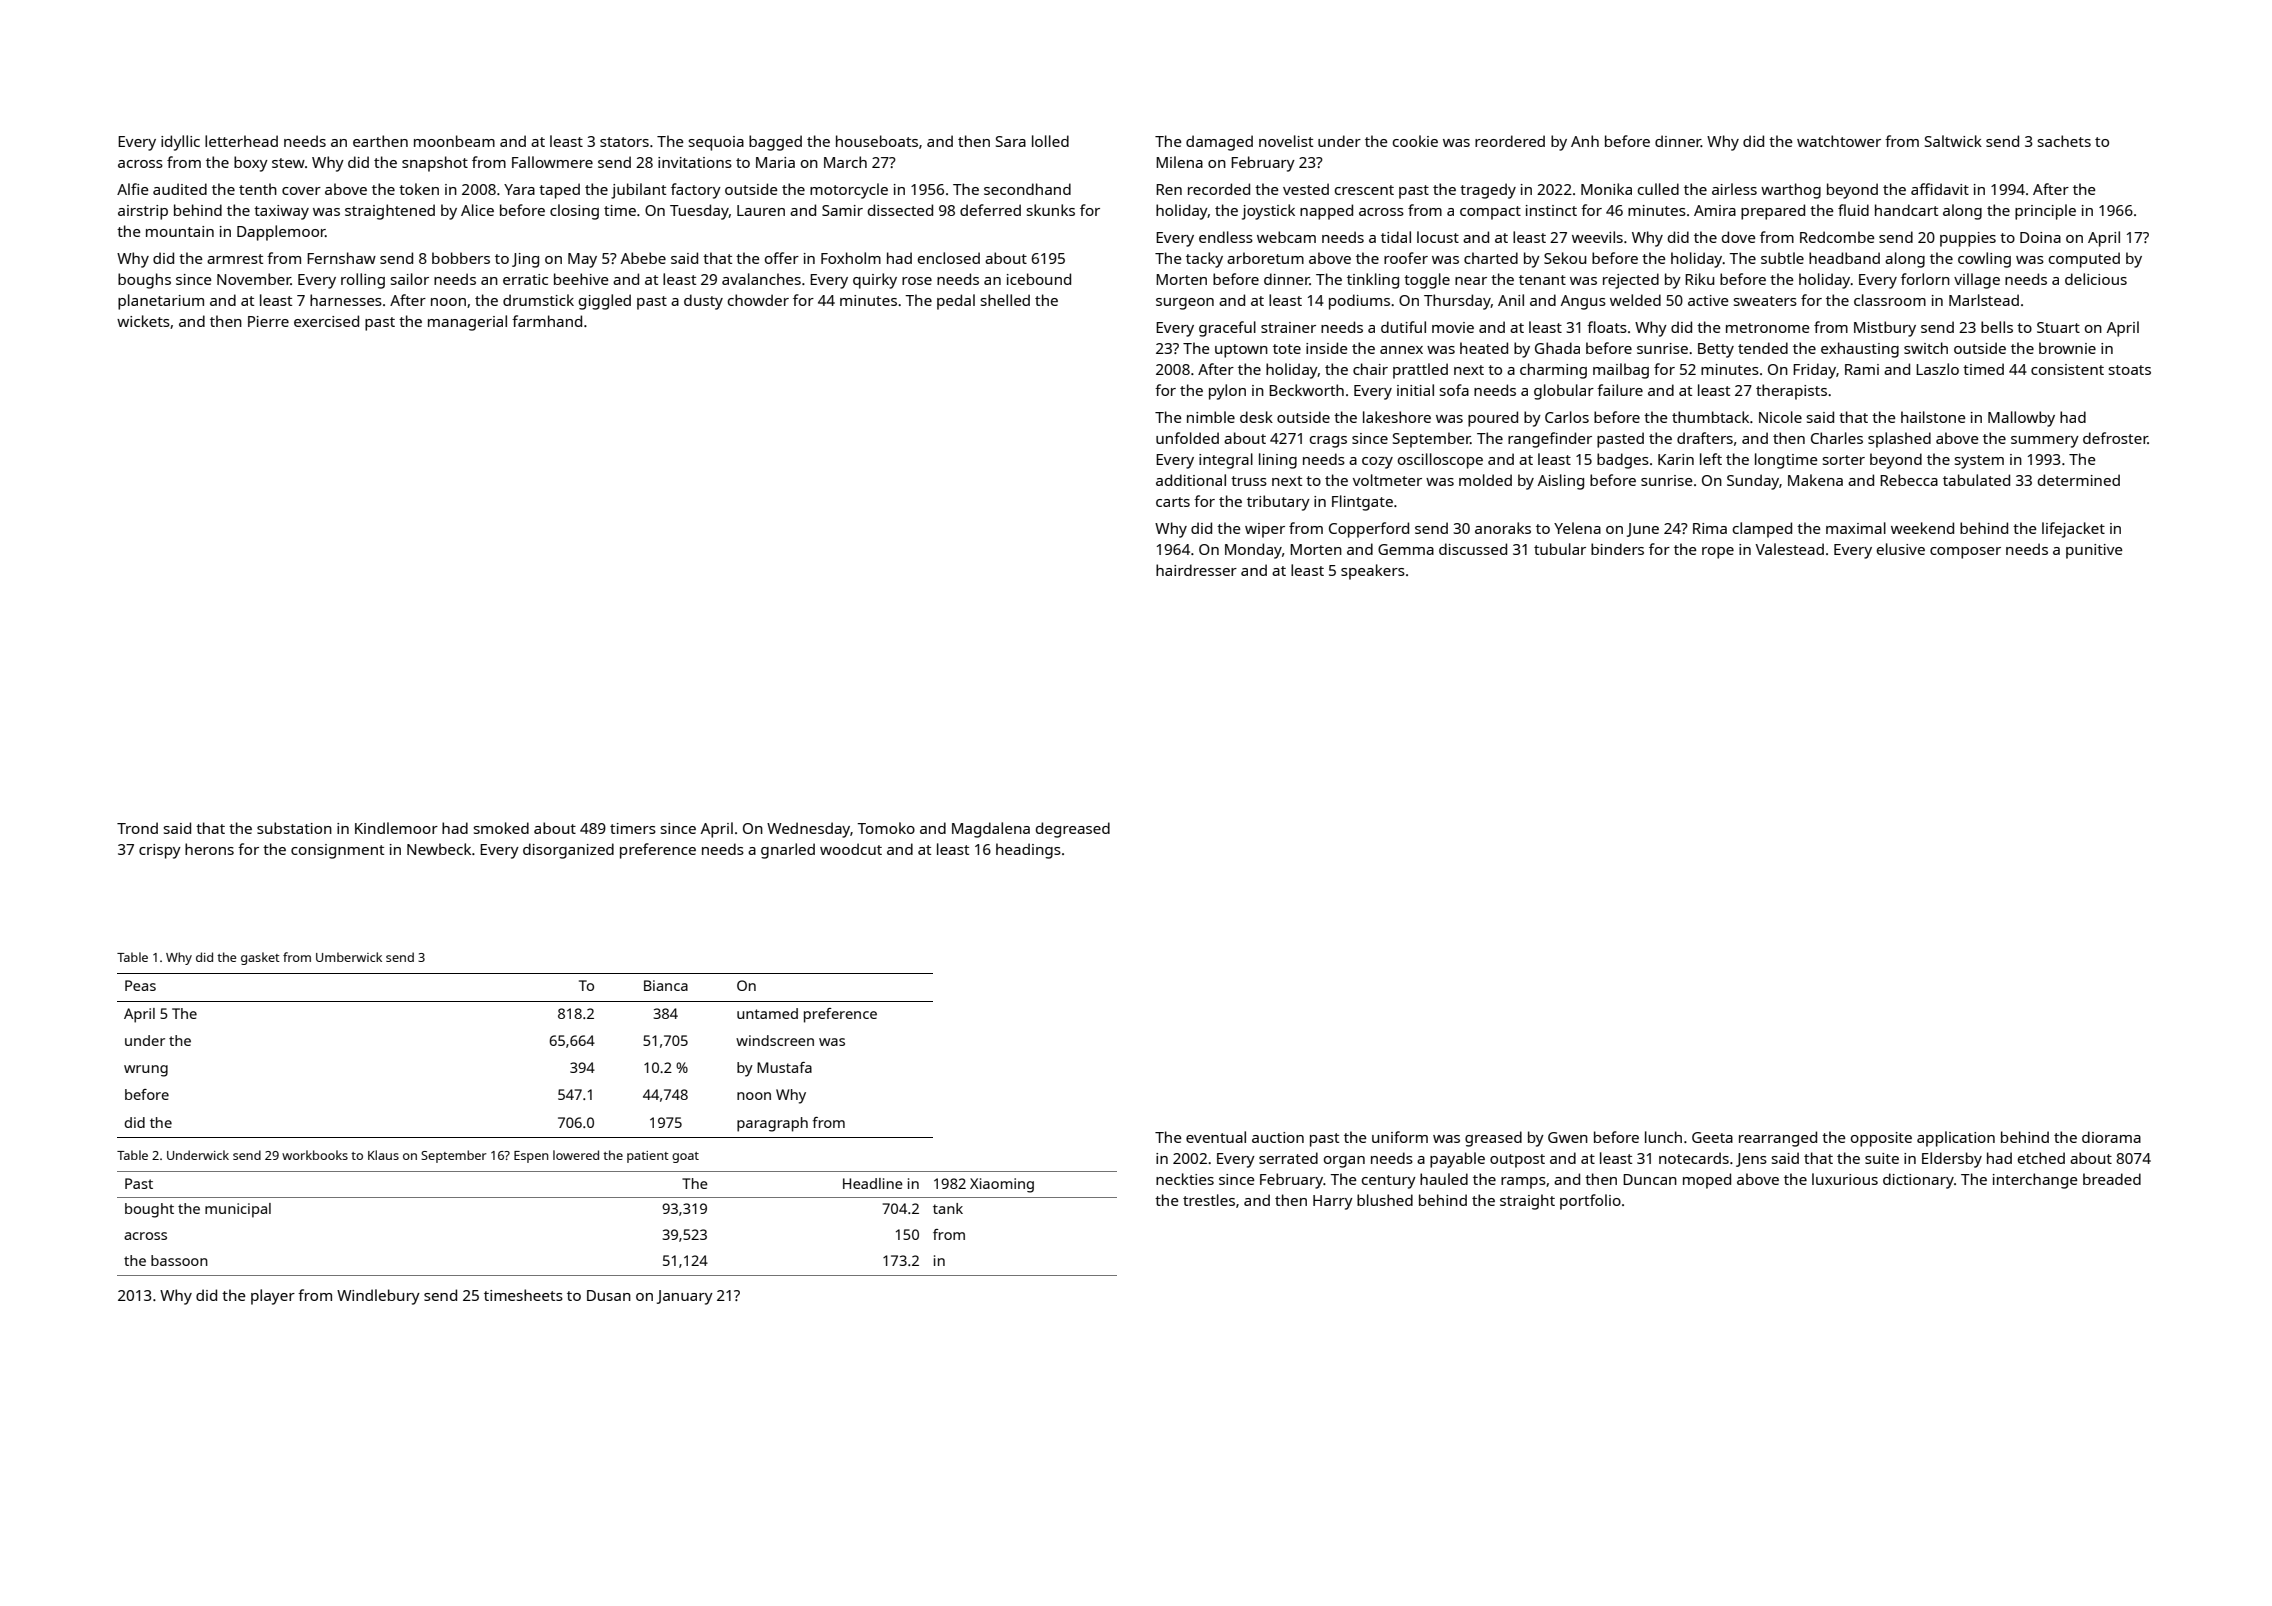 The image size is (2272, 1606). Describe the element at coordinates (143, 321) in the image. I see `wickets` at that location.
